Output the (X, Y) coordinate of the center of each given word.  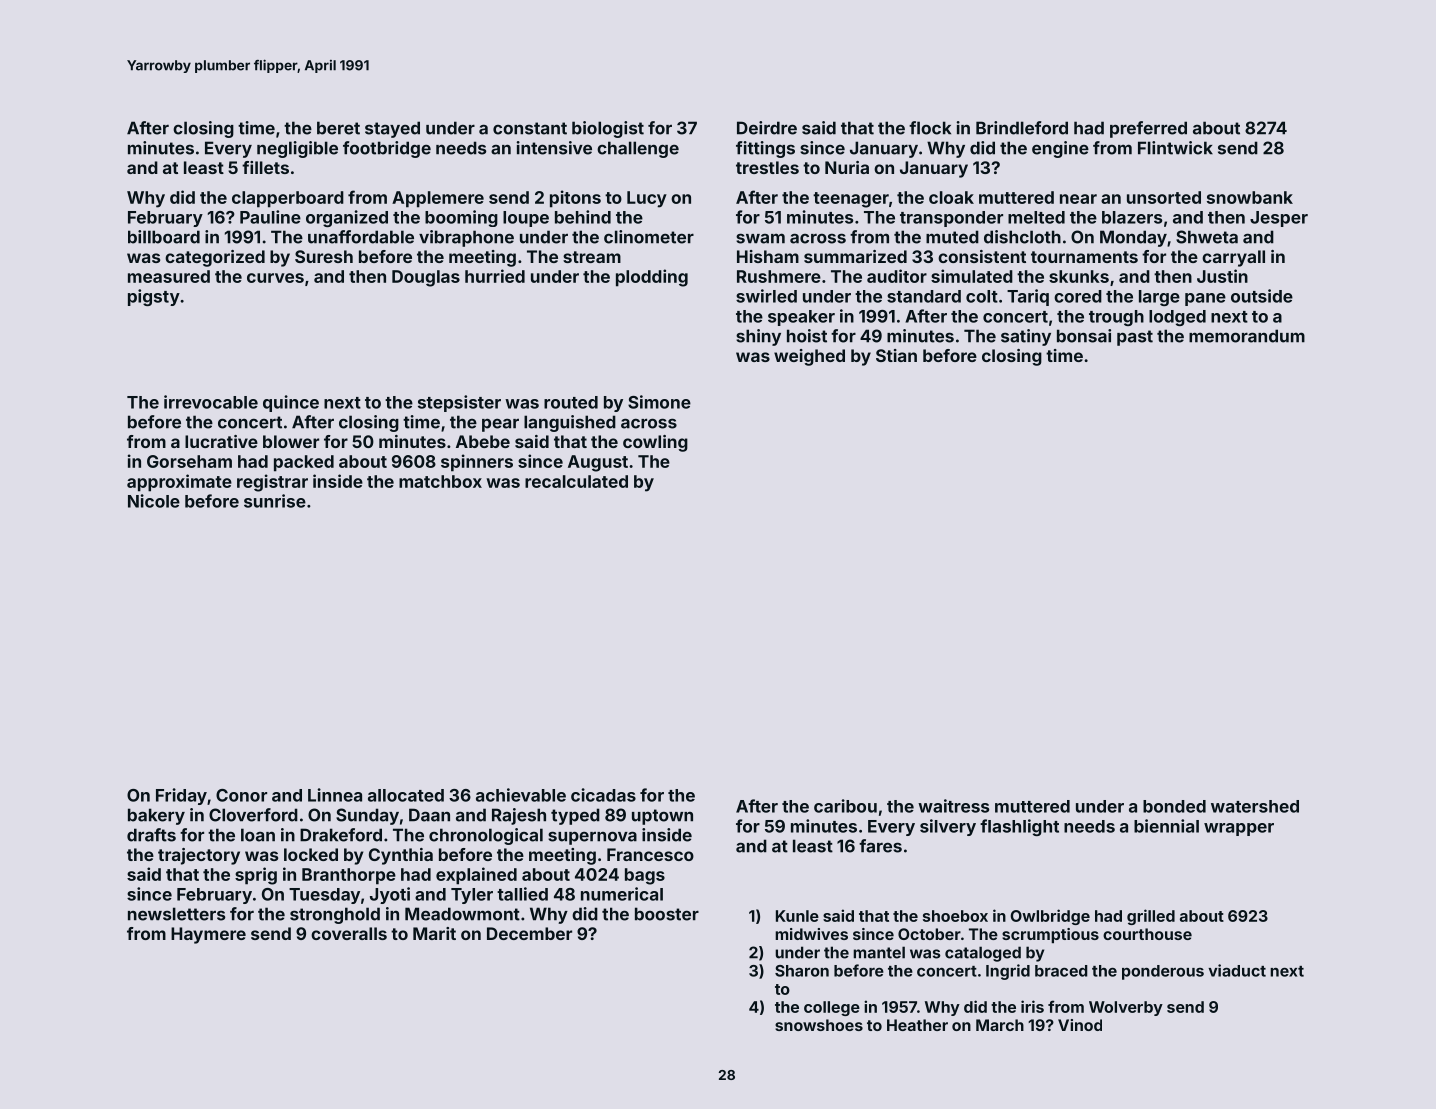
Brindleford (1022, 128)
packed (304, 463)
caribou (845, 806)
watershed (1255, 806)
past (1135, 338)
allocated (406, 795)
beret (338, 128)
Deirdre (767, 128)
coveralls (349, 933)
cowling (655, 443)
